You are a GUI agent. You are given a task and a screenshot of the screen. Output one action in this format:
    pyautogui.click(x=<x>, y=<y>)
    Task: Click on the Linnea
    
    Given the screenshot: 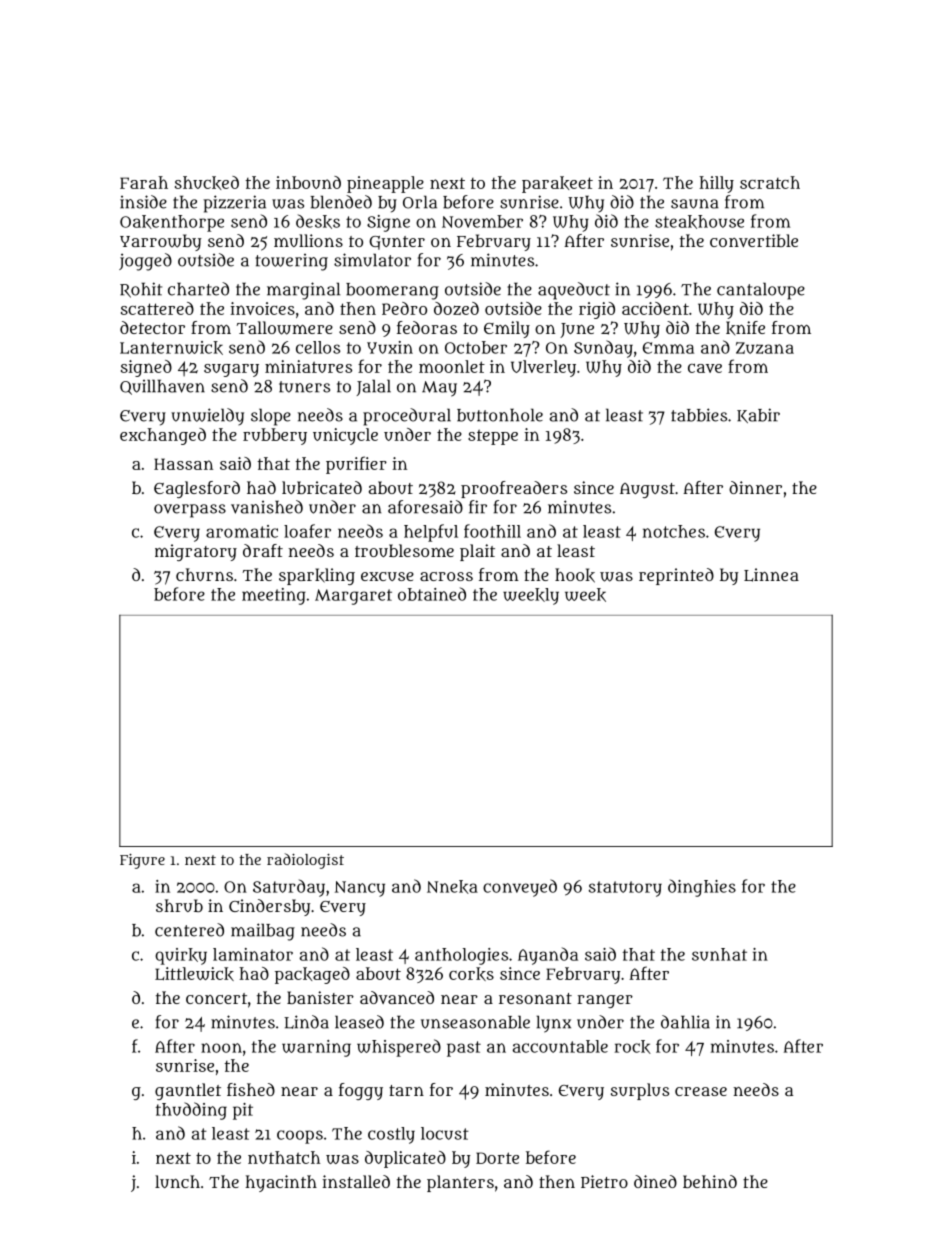 What is the action you would take?
    pyautogui.click(x=771, y=575)
